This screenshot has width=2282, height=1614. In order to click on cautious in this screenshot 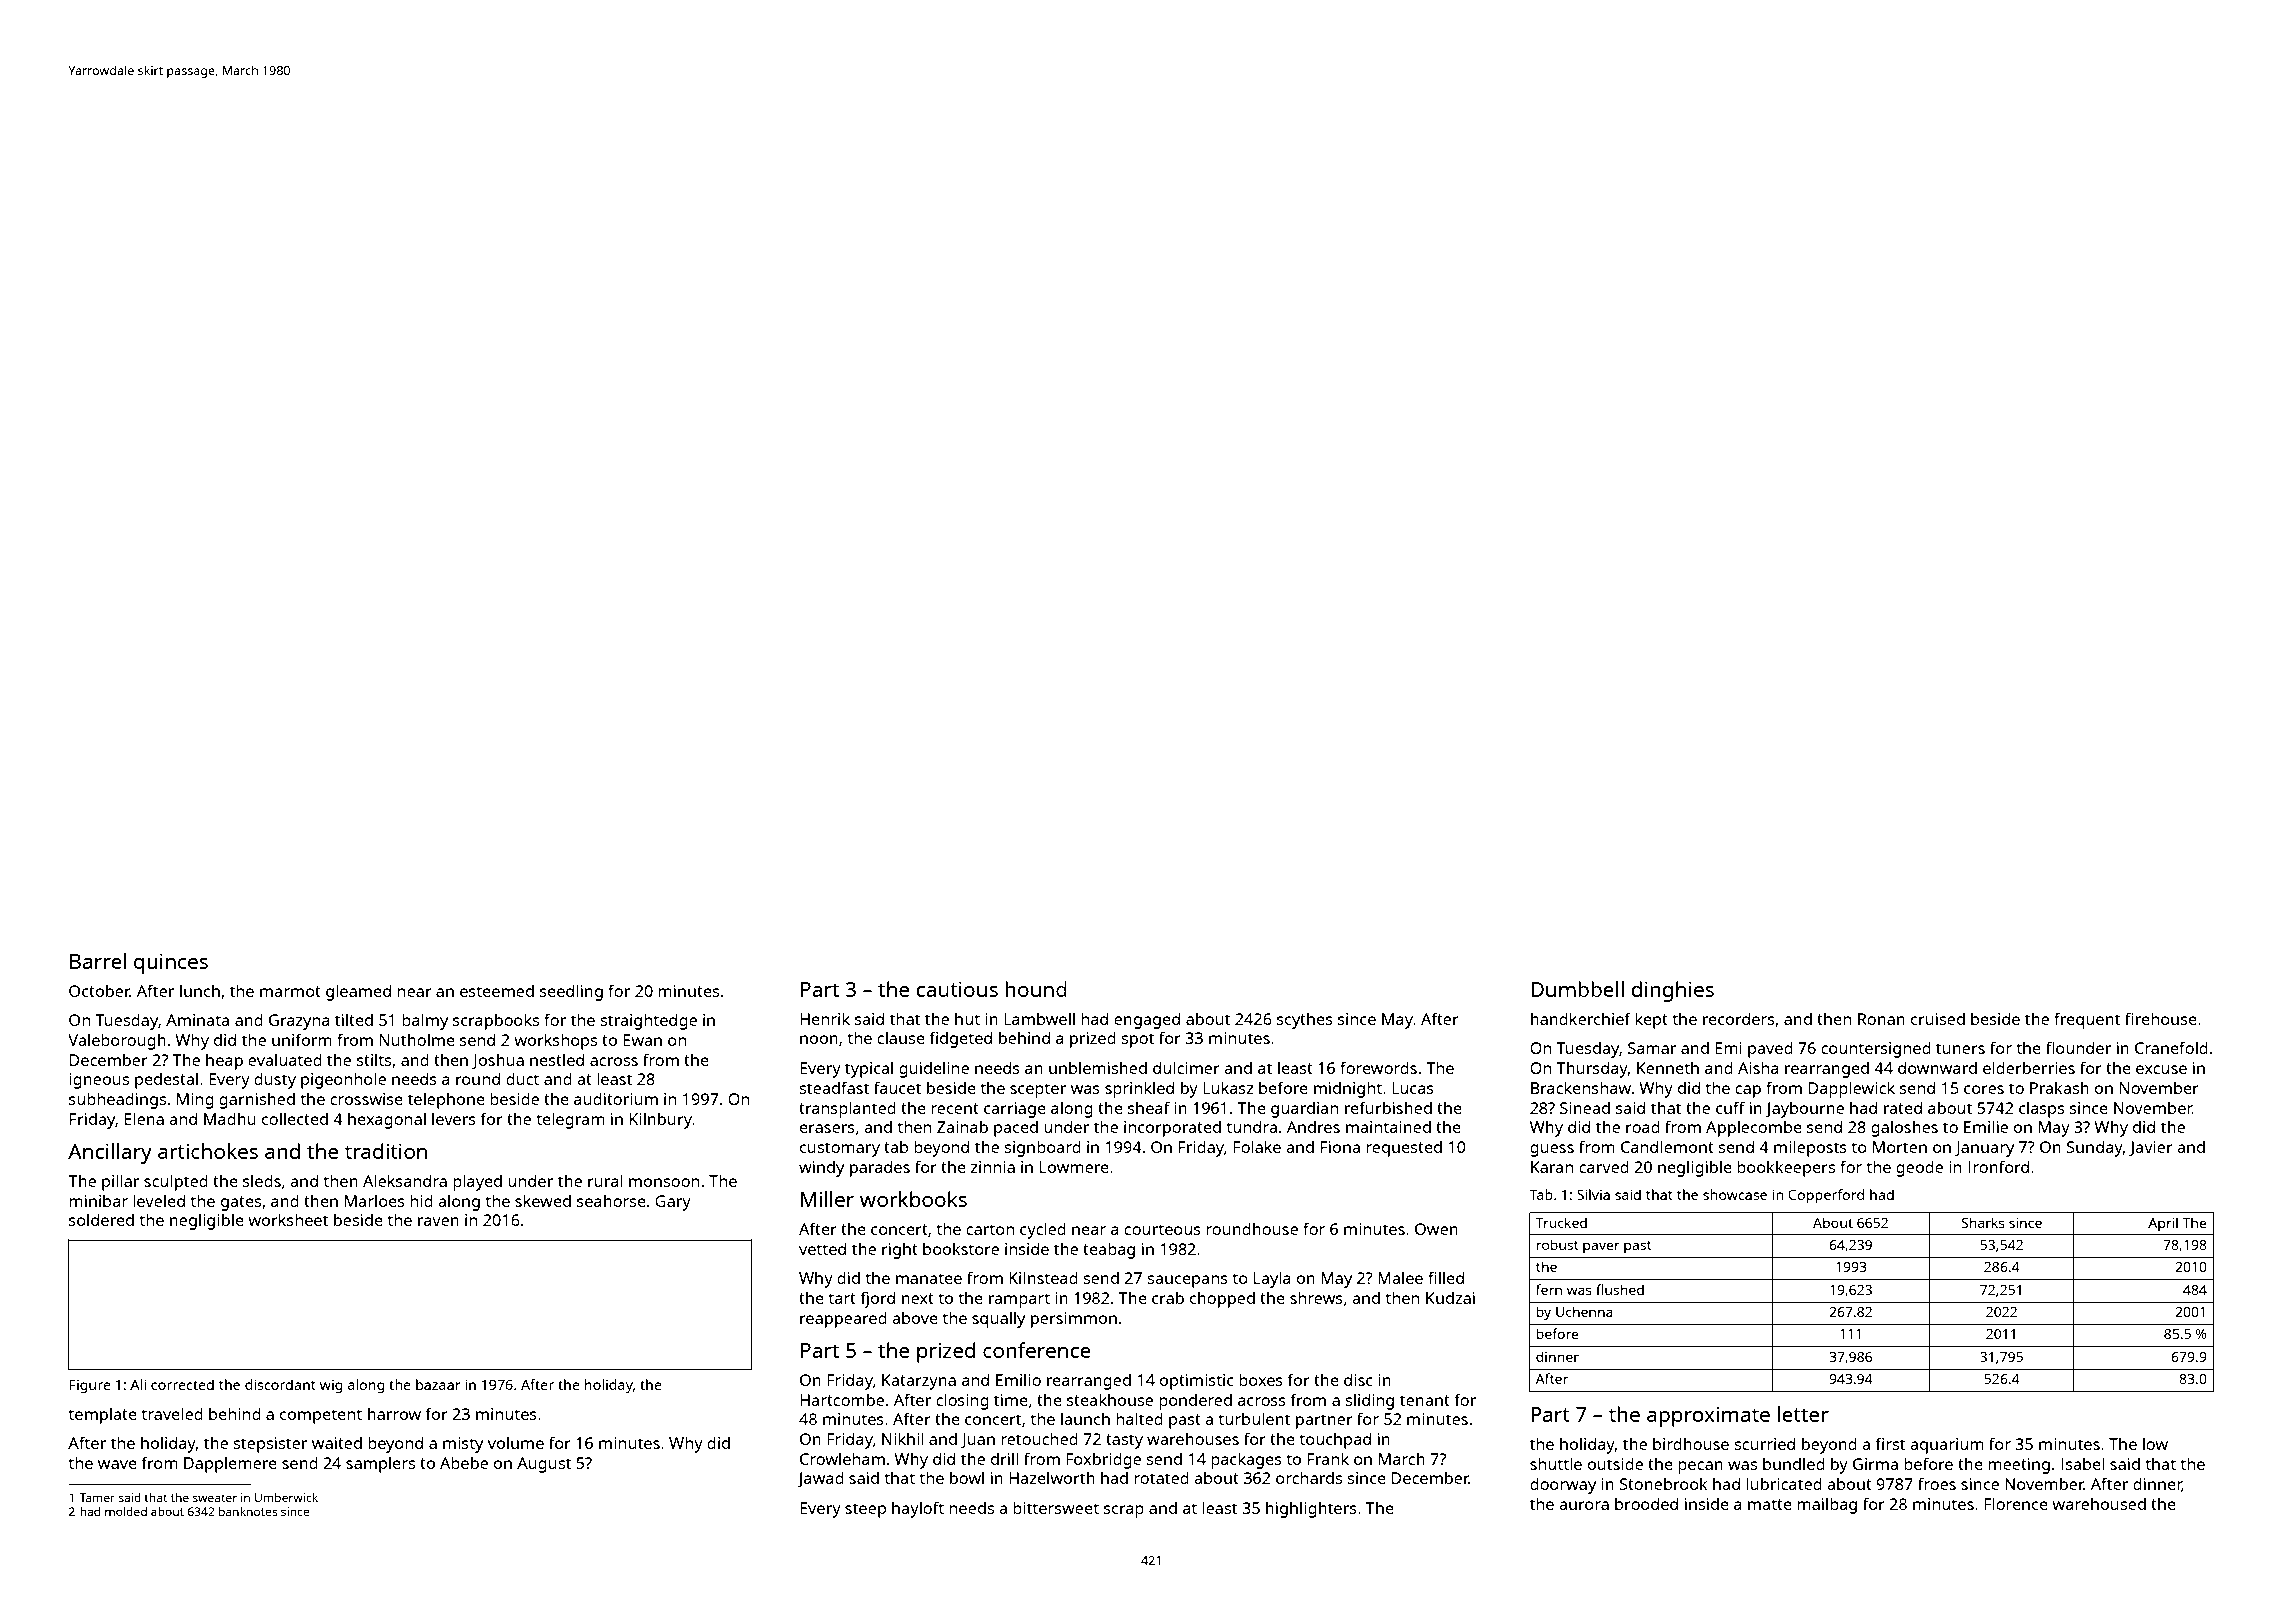, I will do `click(957, 989)`.
